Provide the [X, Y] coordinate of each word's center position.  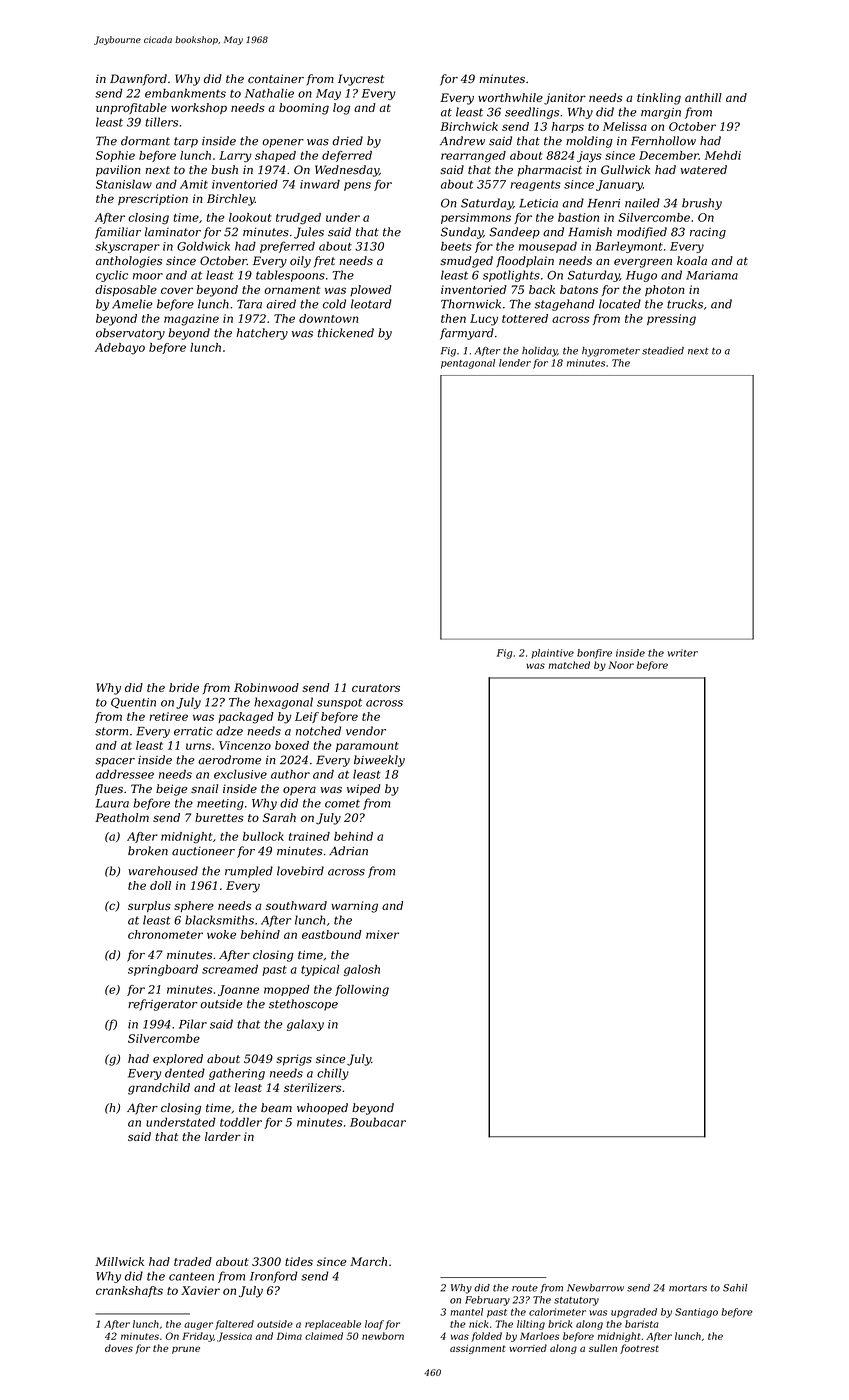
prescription [153, 199]
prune [186, 1350]
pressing [671, 320]
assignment [477, 1349]
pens [357, 186]
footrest [639, 1349]
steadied [663, 351]
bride [184, 687]
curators [376, 688]
